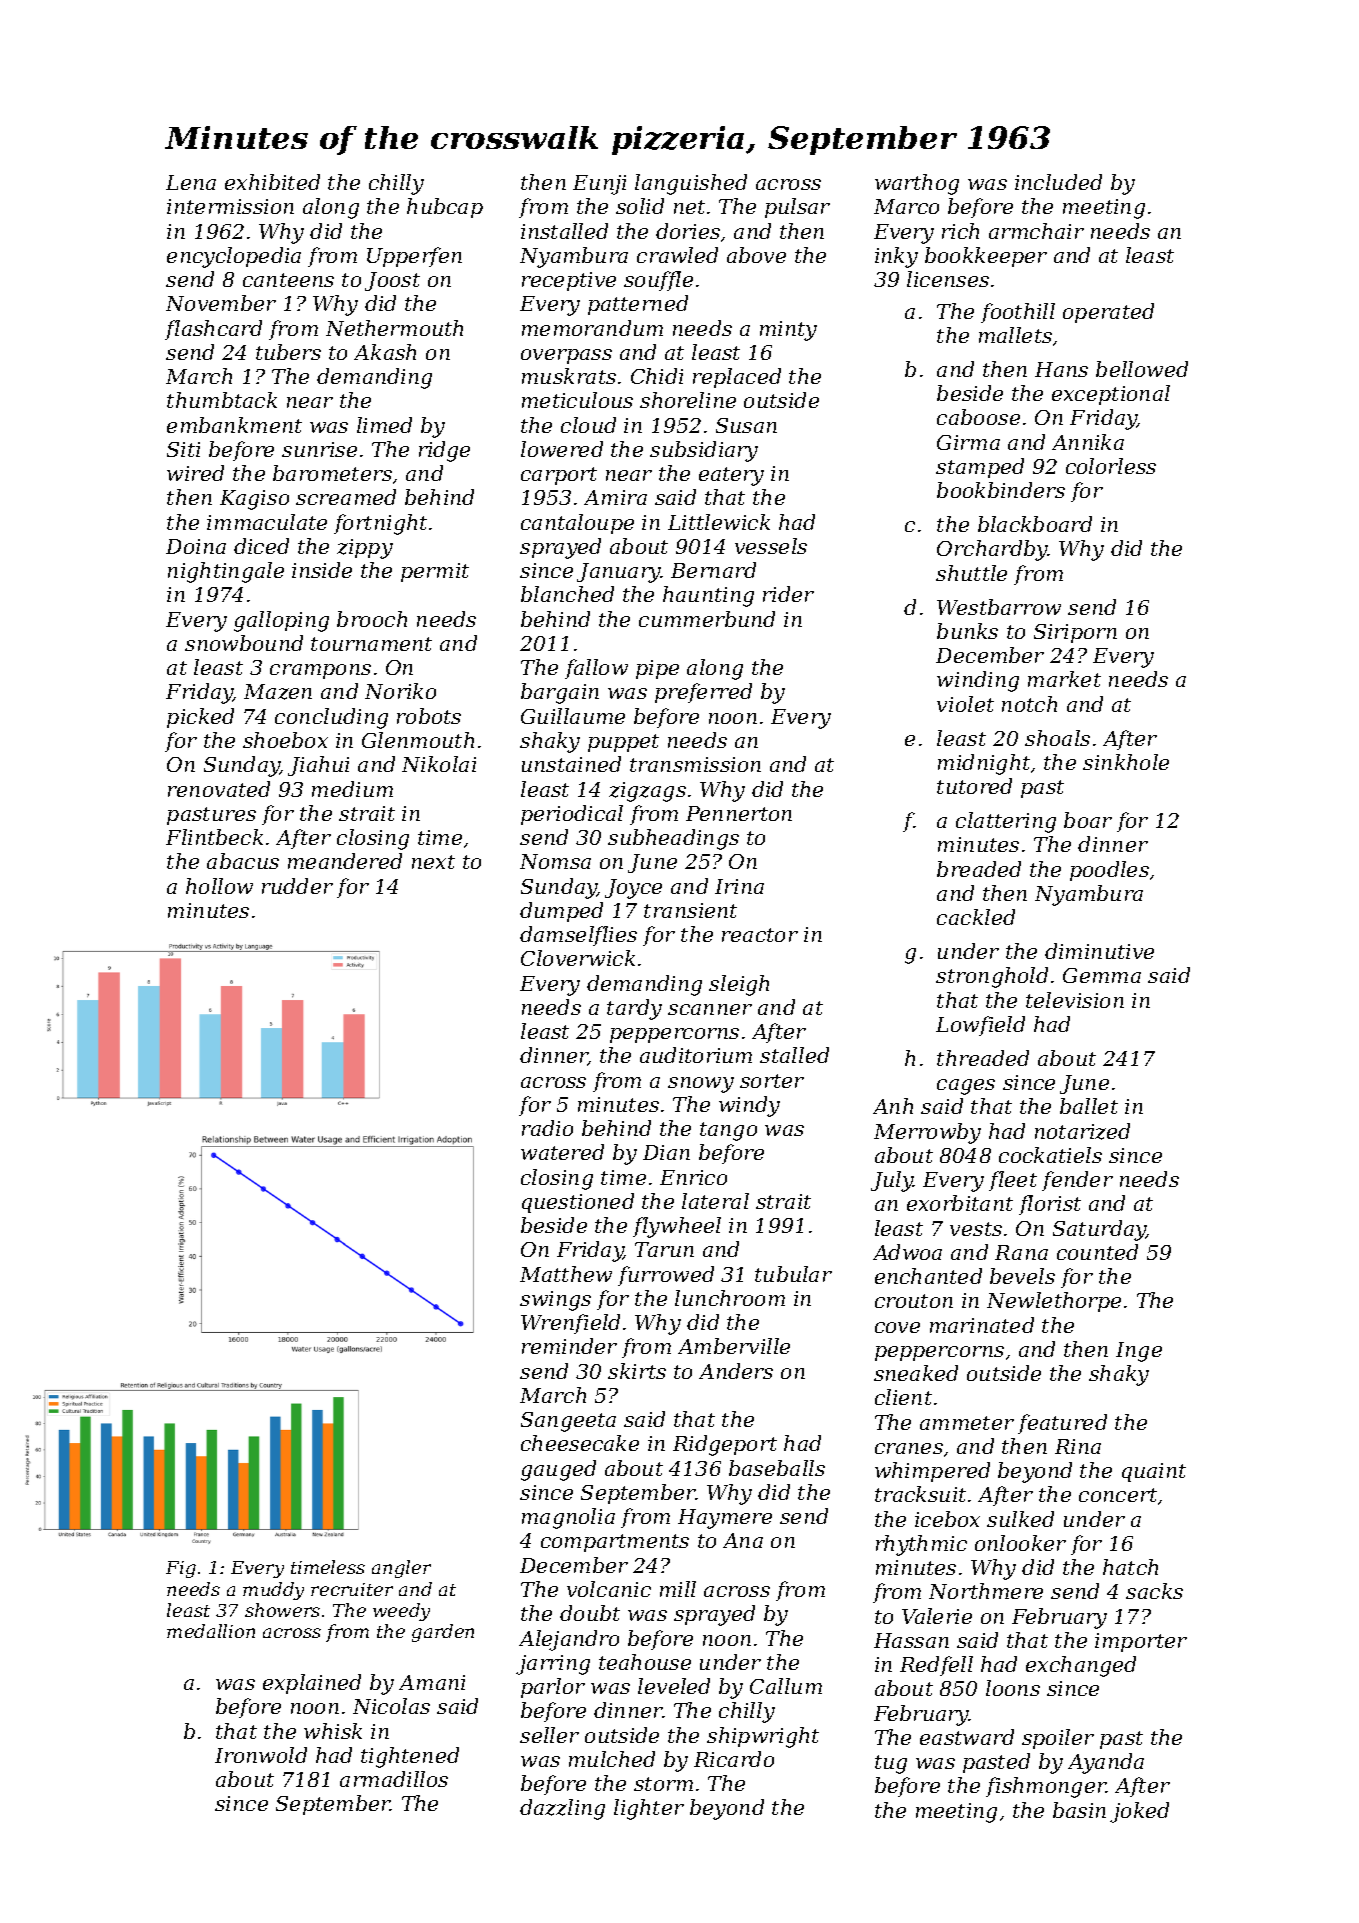 The image size is (1359, 1923). Describe the element at coordinates (903, 1397) in the document. I see `client` at that location.
